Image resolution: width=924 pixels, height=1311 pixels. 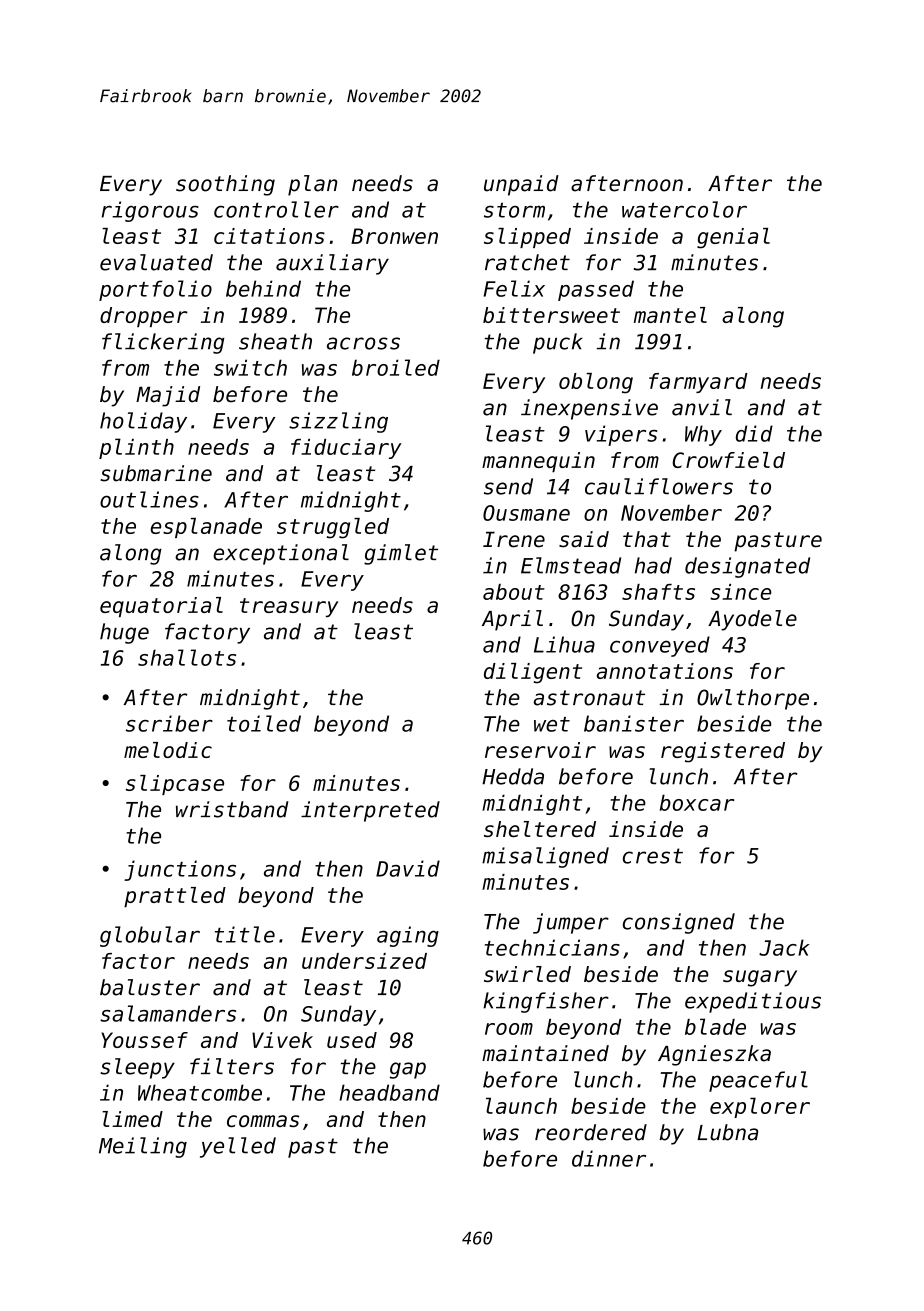 What do you see at coordinates (275, 341) in the document?
I see `sheath` at bounding box center [275, 341].
